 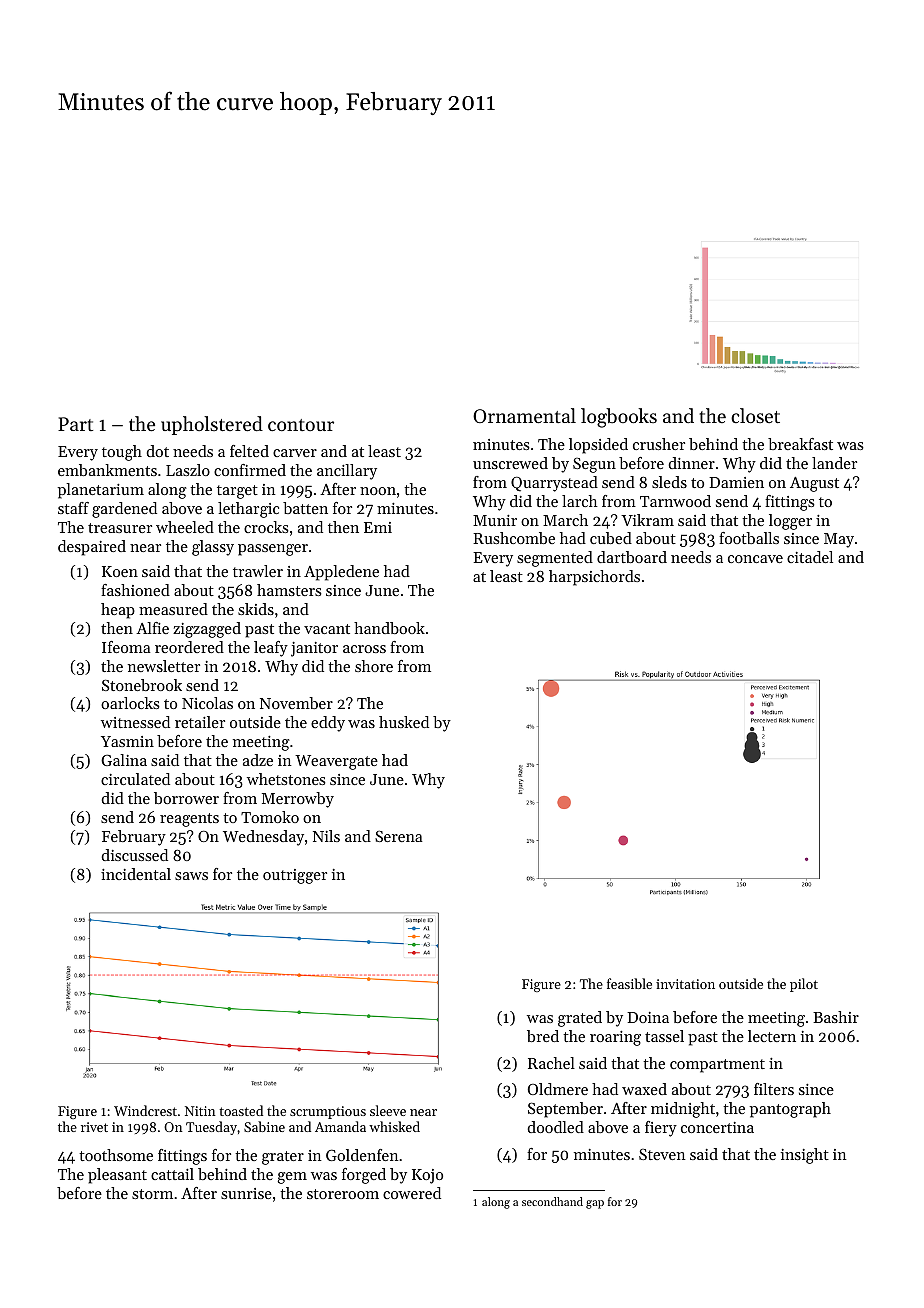 I want to click on Serena, so click(x=399, y=836).
